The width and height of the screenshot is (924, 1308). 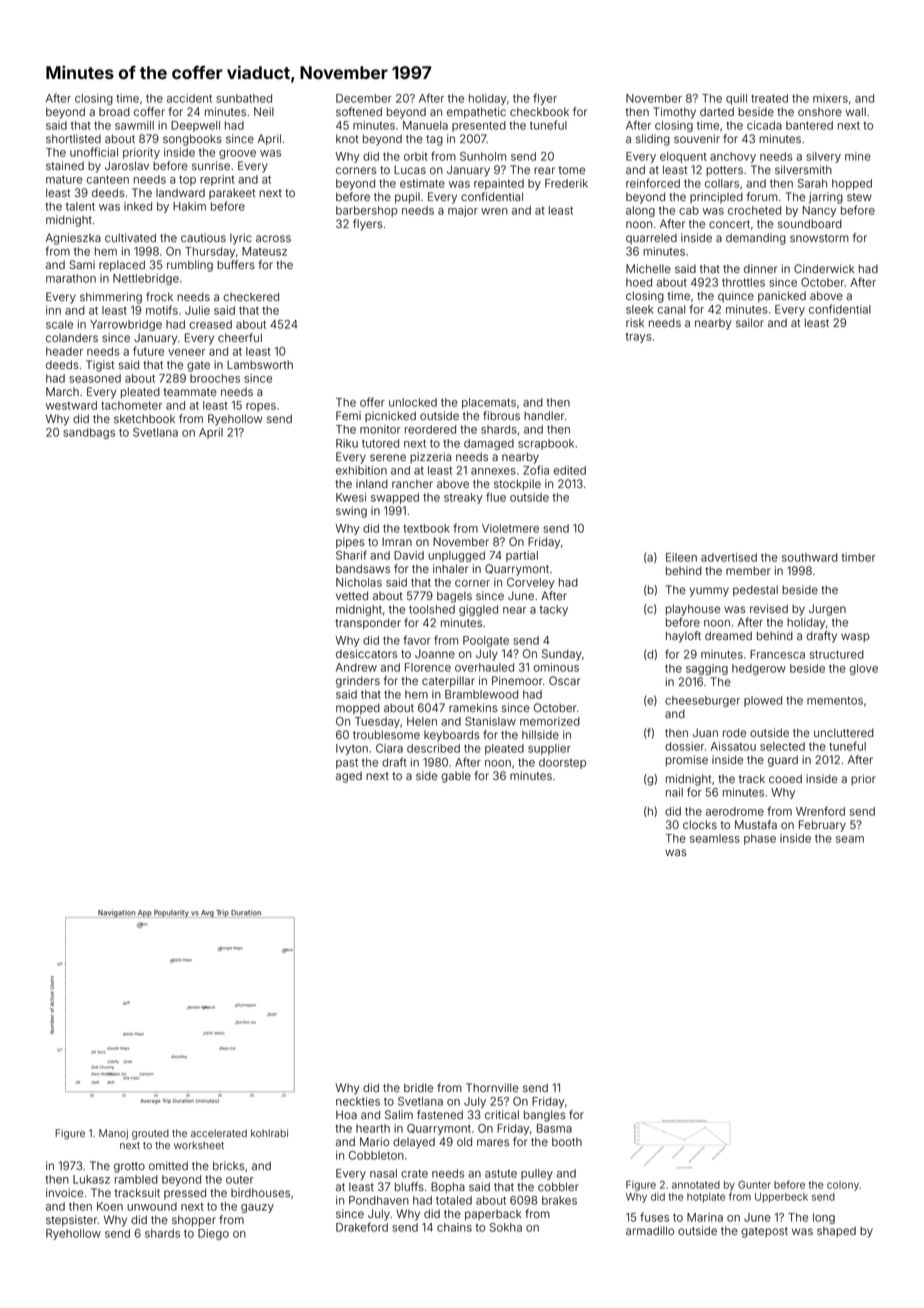 I want to click on major, so click(x=463, y=211).
